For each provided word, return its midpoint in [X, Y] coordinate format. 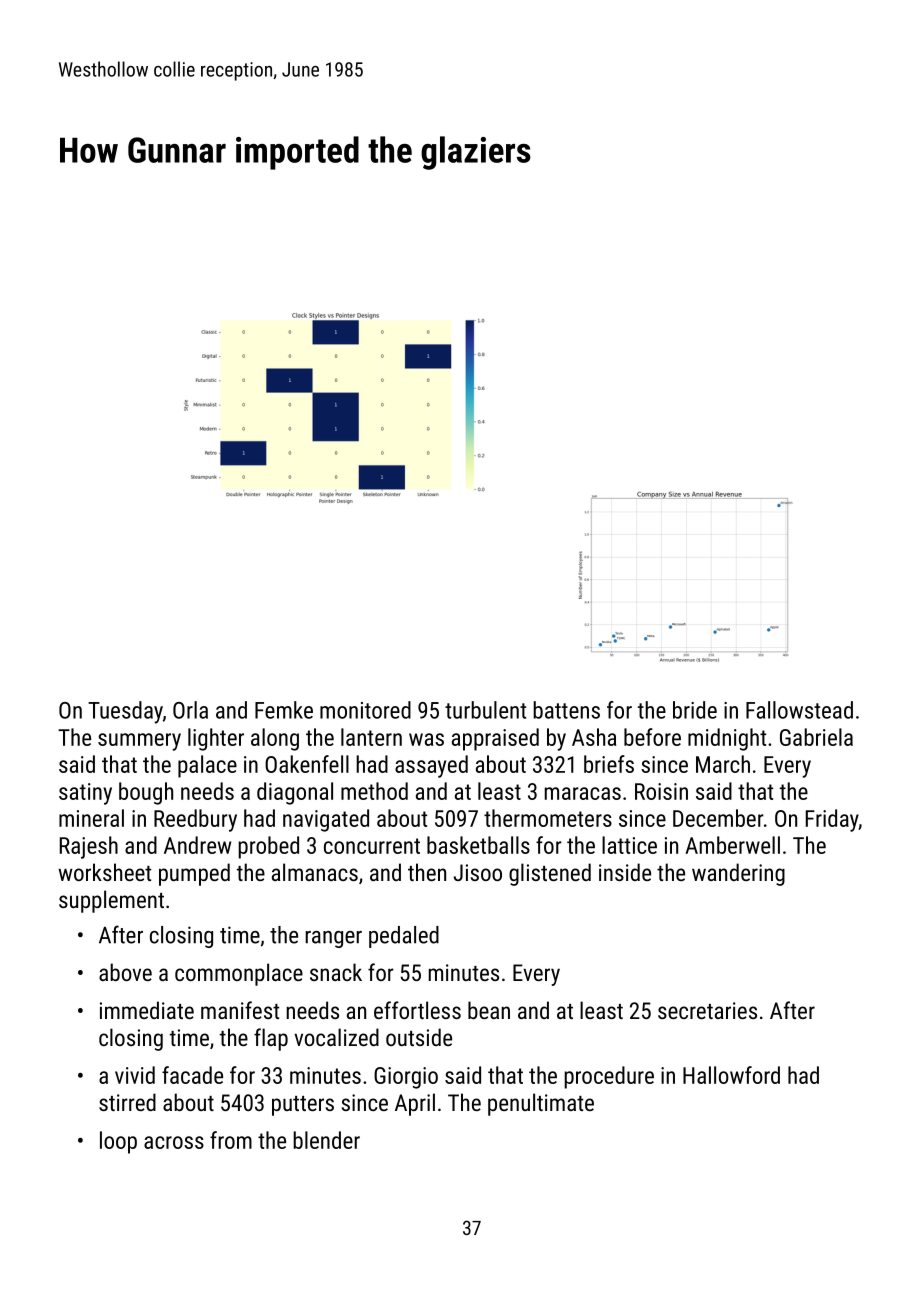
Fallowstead [799, 710]
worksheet [104, 872]
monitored [365, 710]
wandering [738, 874]
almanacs [315, 872]
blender [326, 1140]
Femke [284, 710]
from [231, 1140]
